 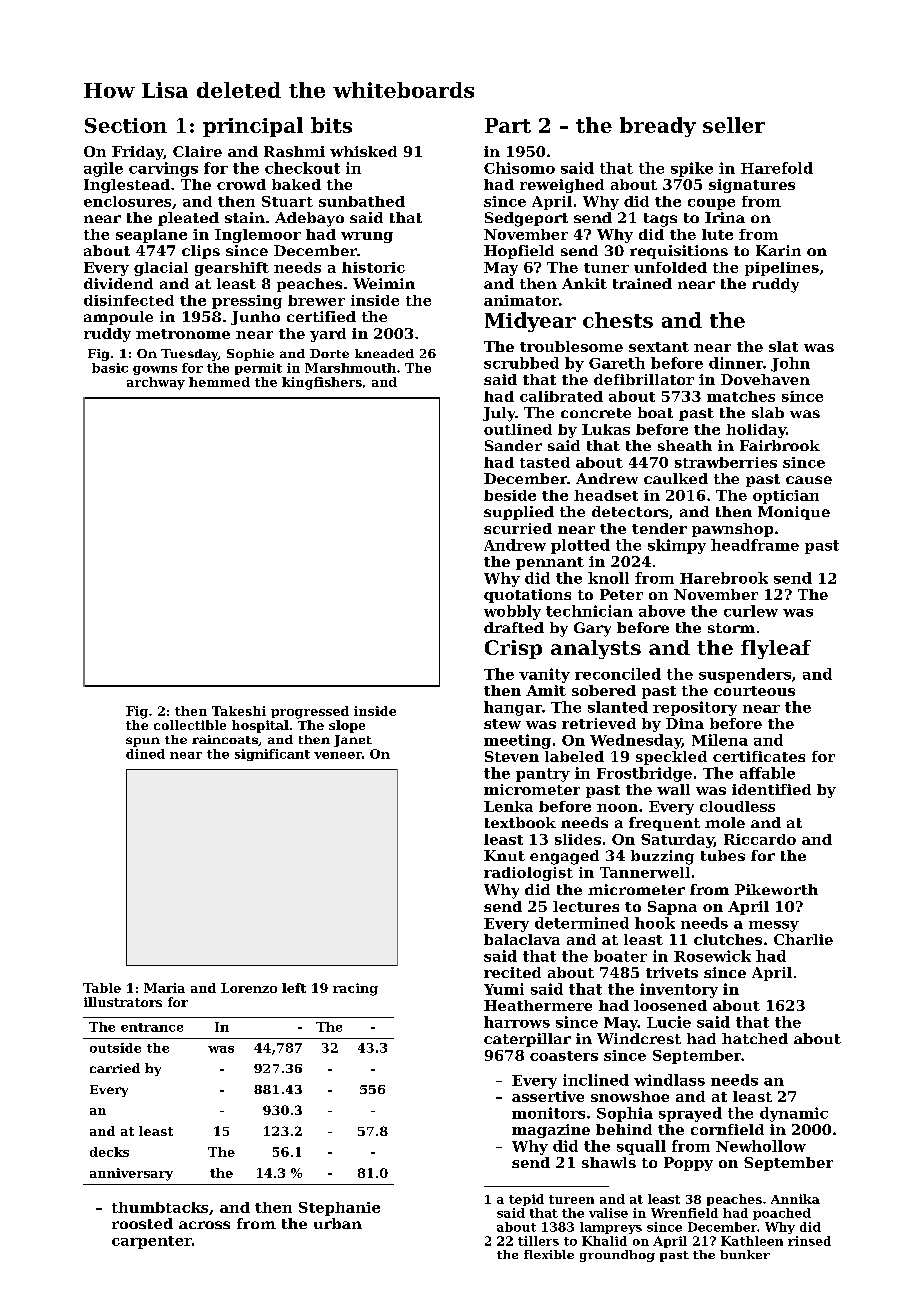 I want to click on slides, so click(x=578, y=839).
